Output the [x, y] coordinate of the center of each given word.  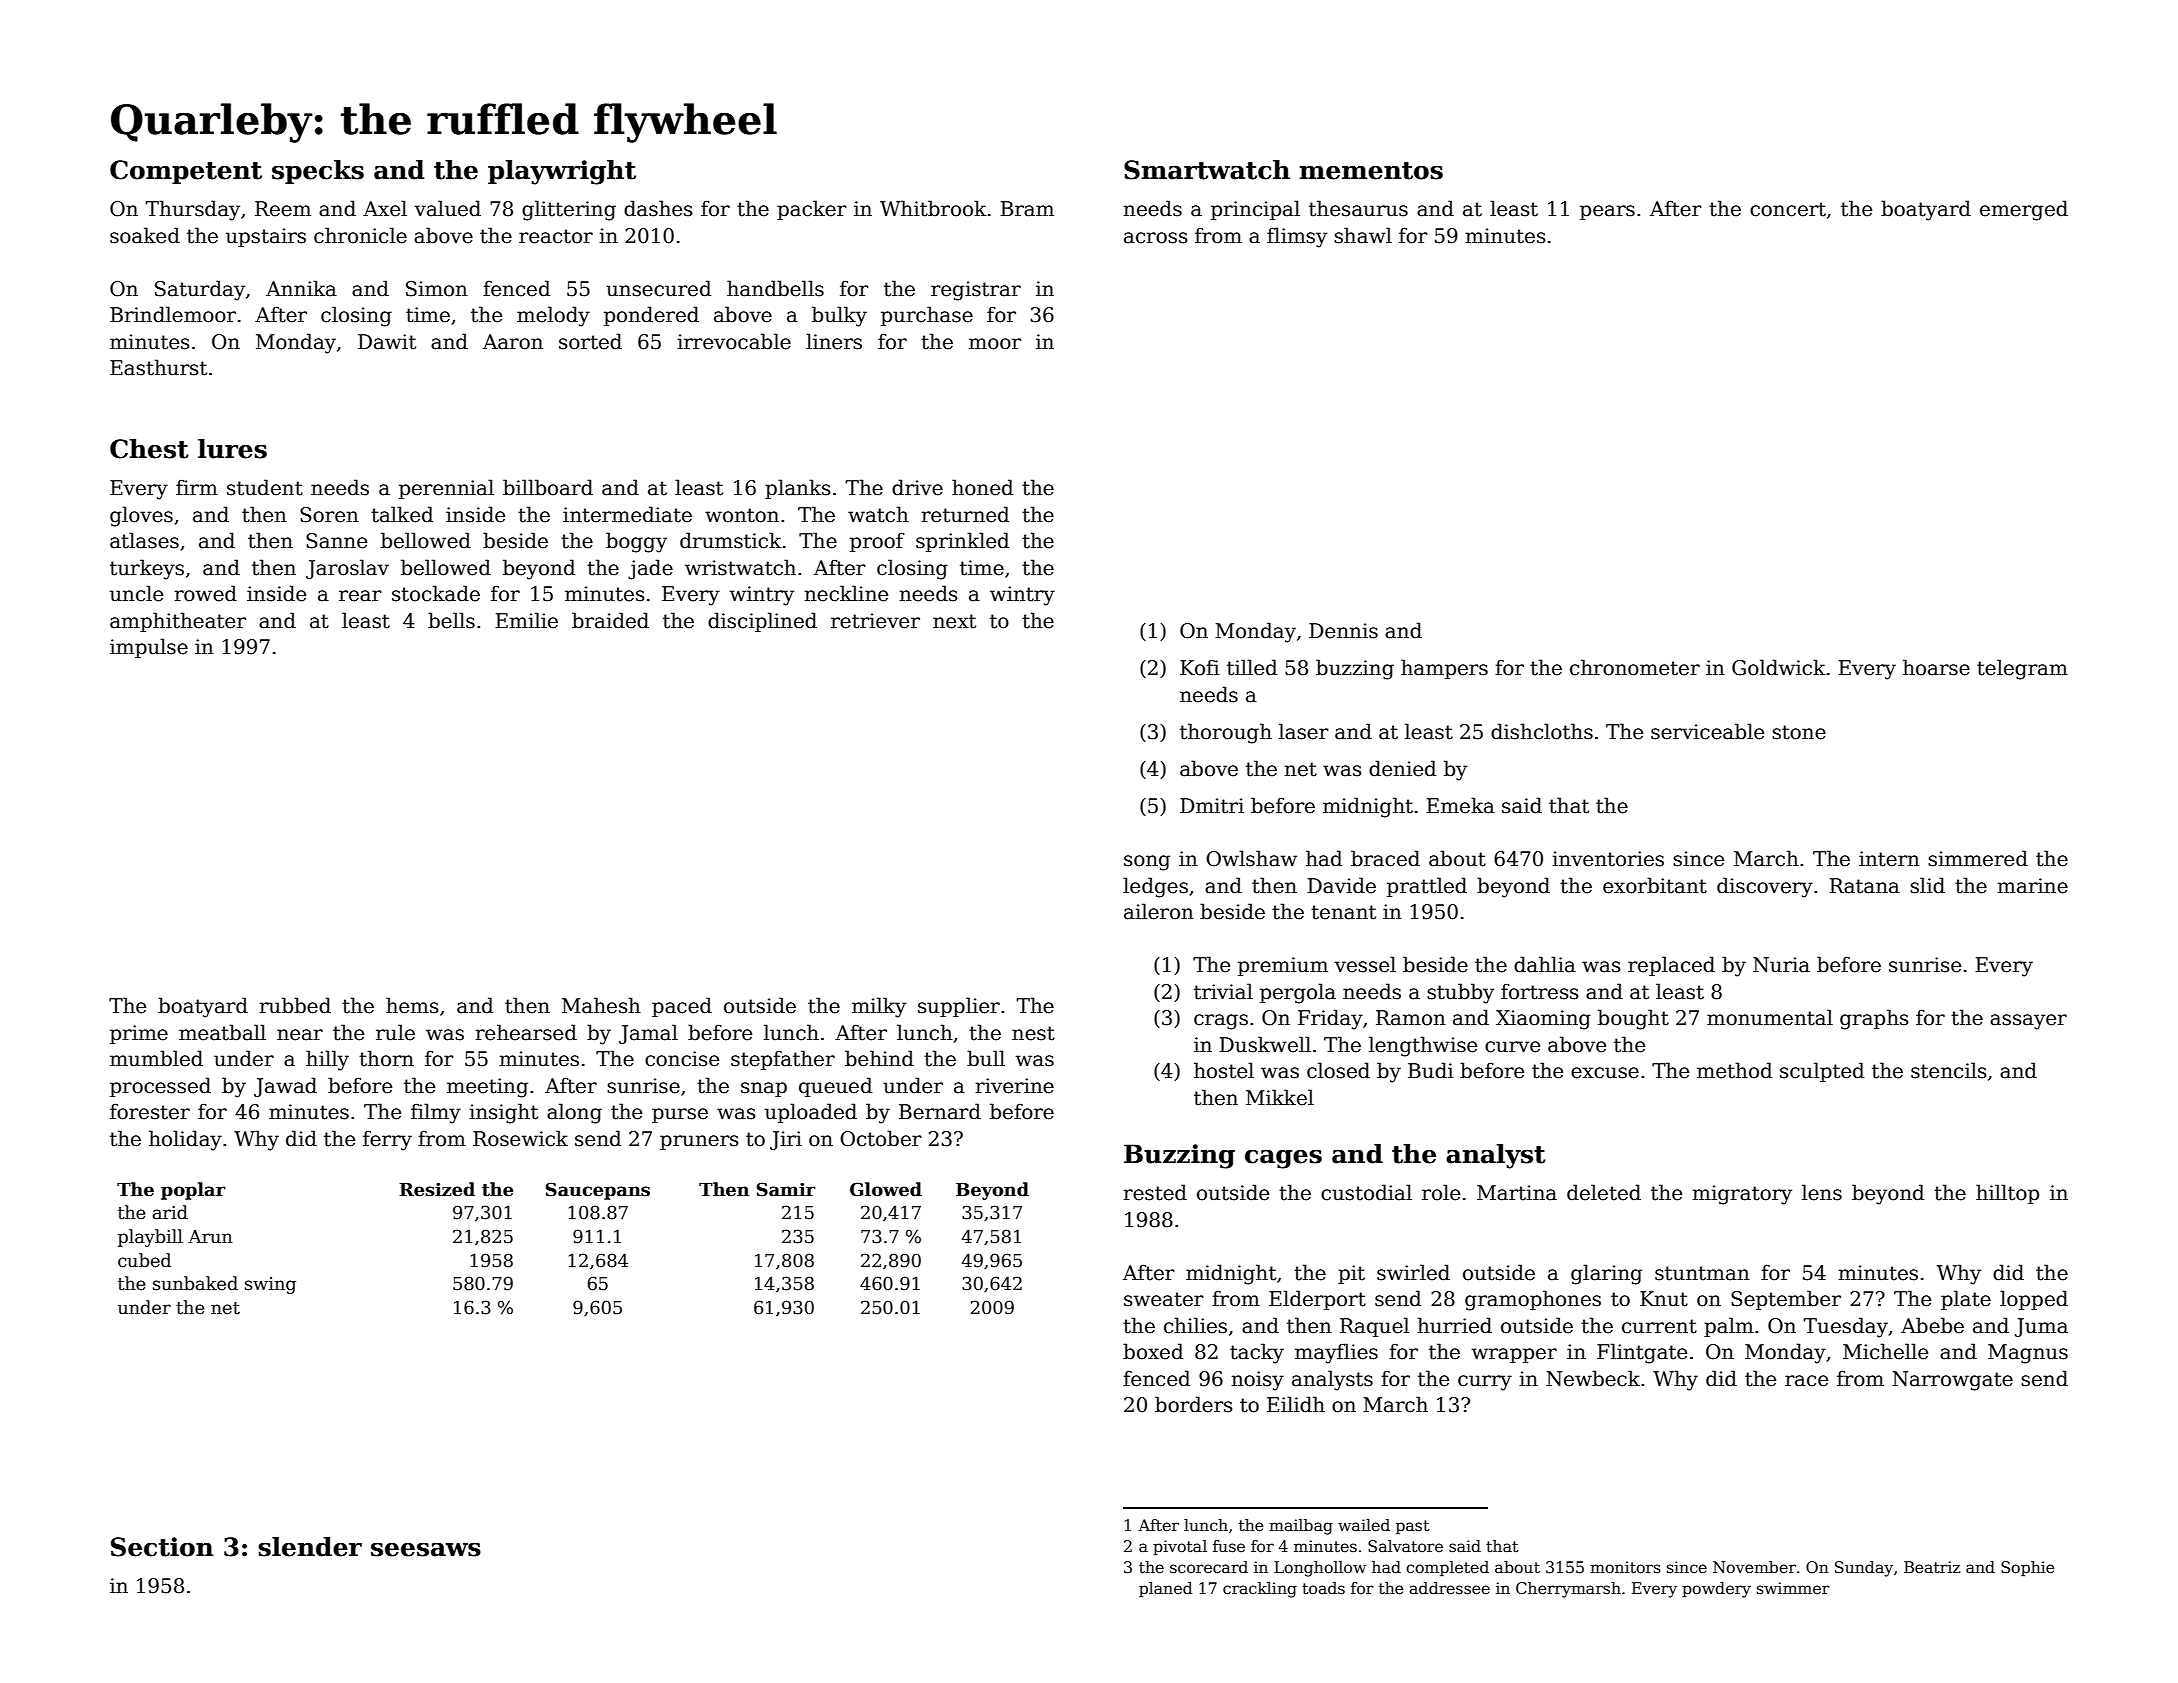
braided [610, 620]
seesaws [426, 1550]
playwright [562, 172]
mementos [1371, 171]
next [954, 621]
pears [1607, 212]
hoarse [1936, 667]
